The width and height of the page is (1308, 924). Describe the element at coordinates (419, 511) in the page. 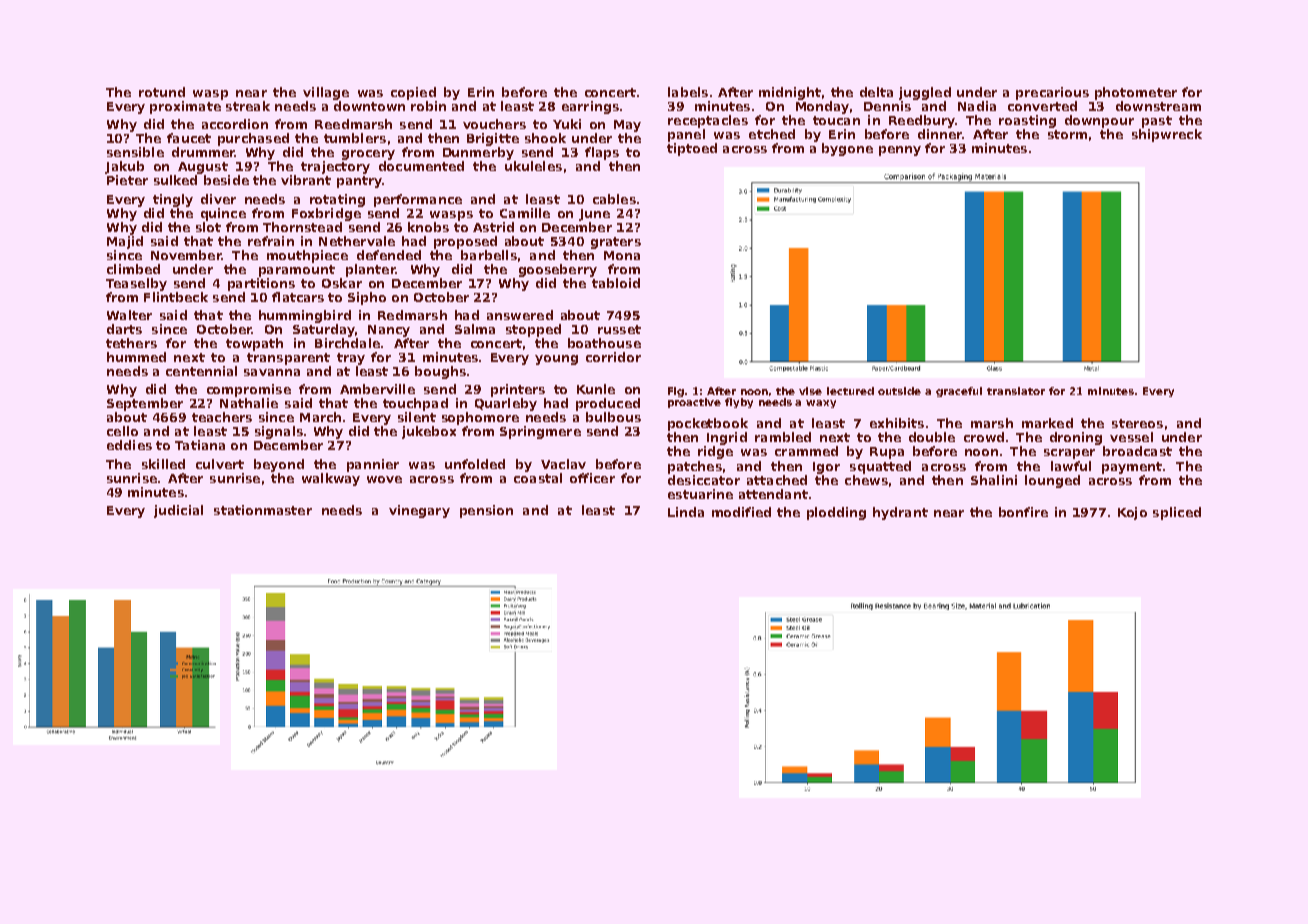

I see `vinegary` at that location.
